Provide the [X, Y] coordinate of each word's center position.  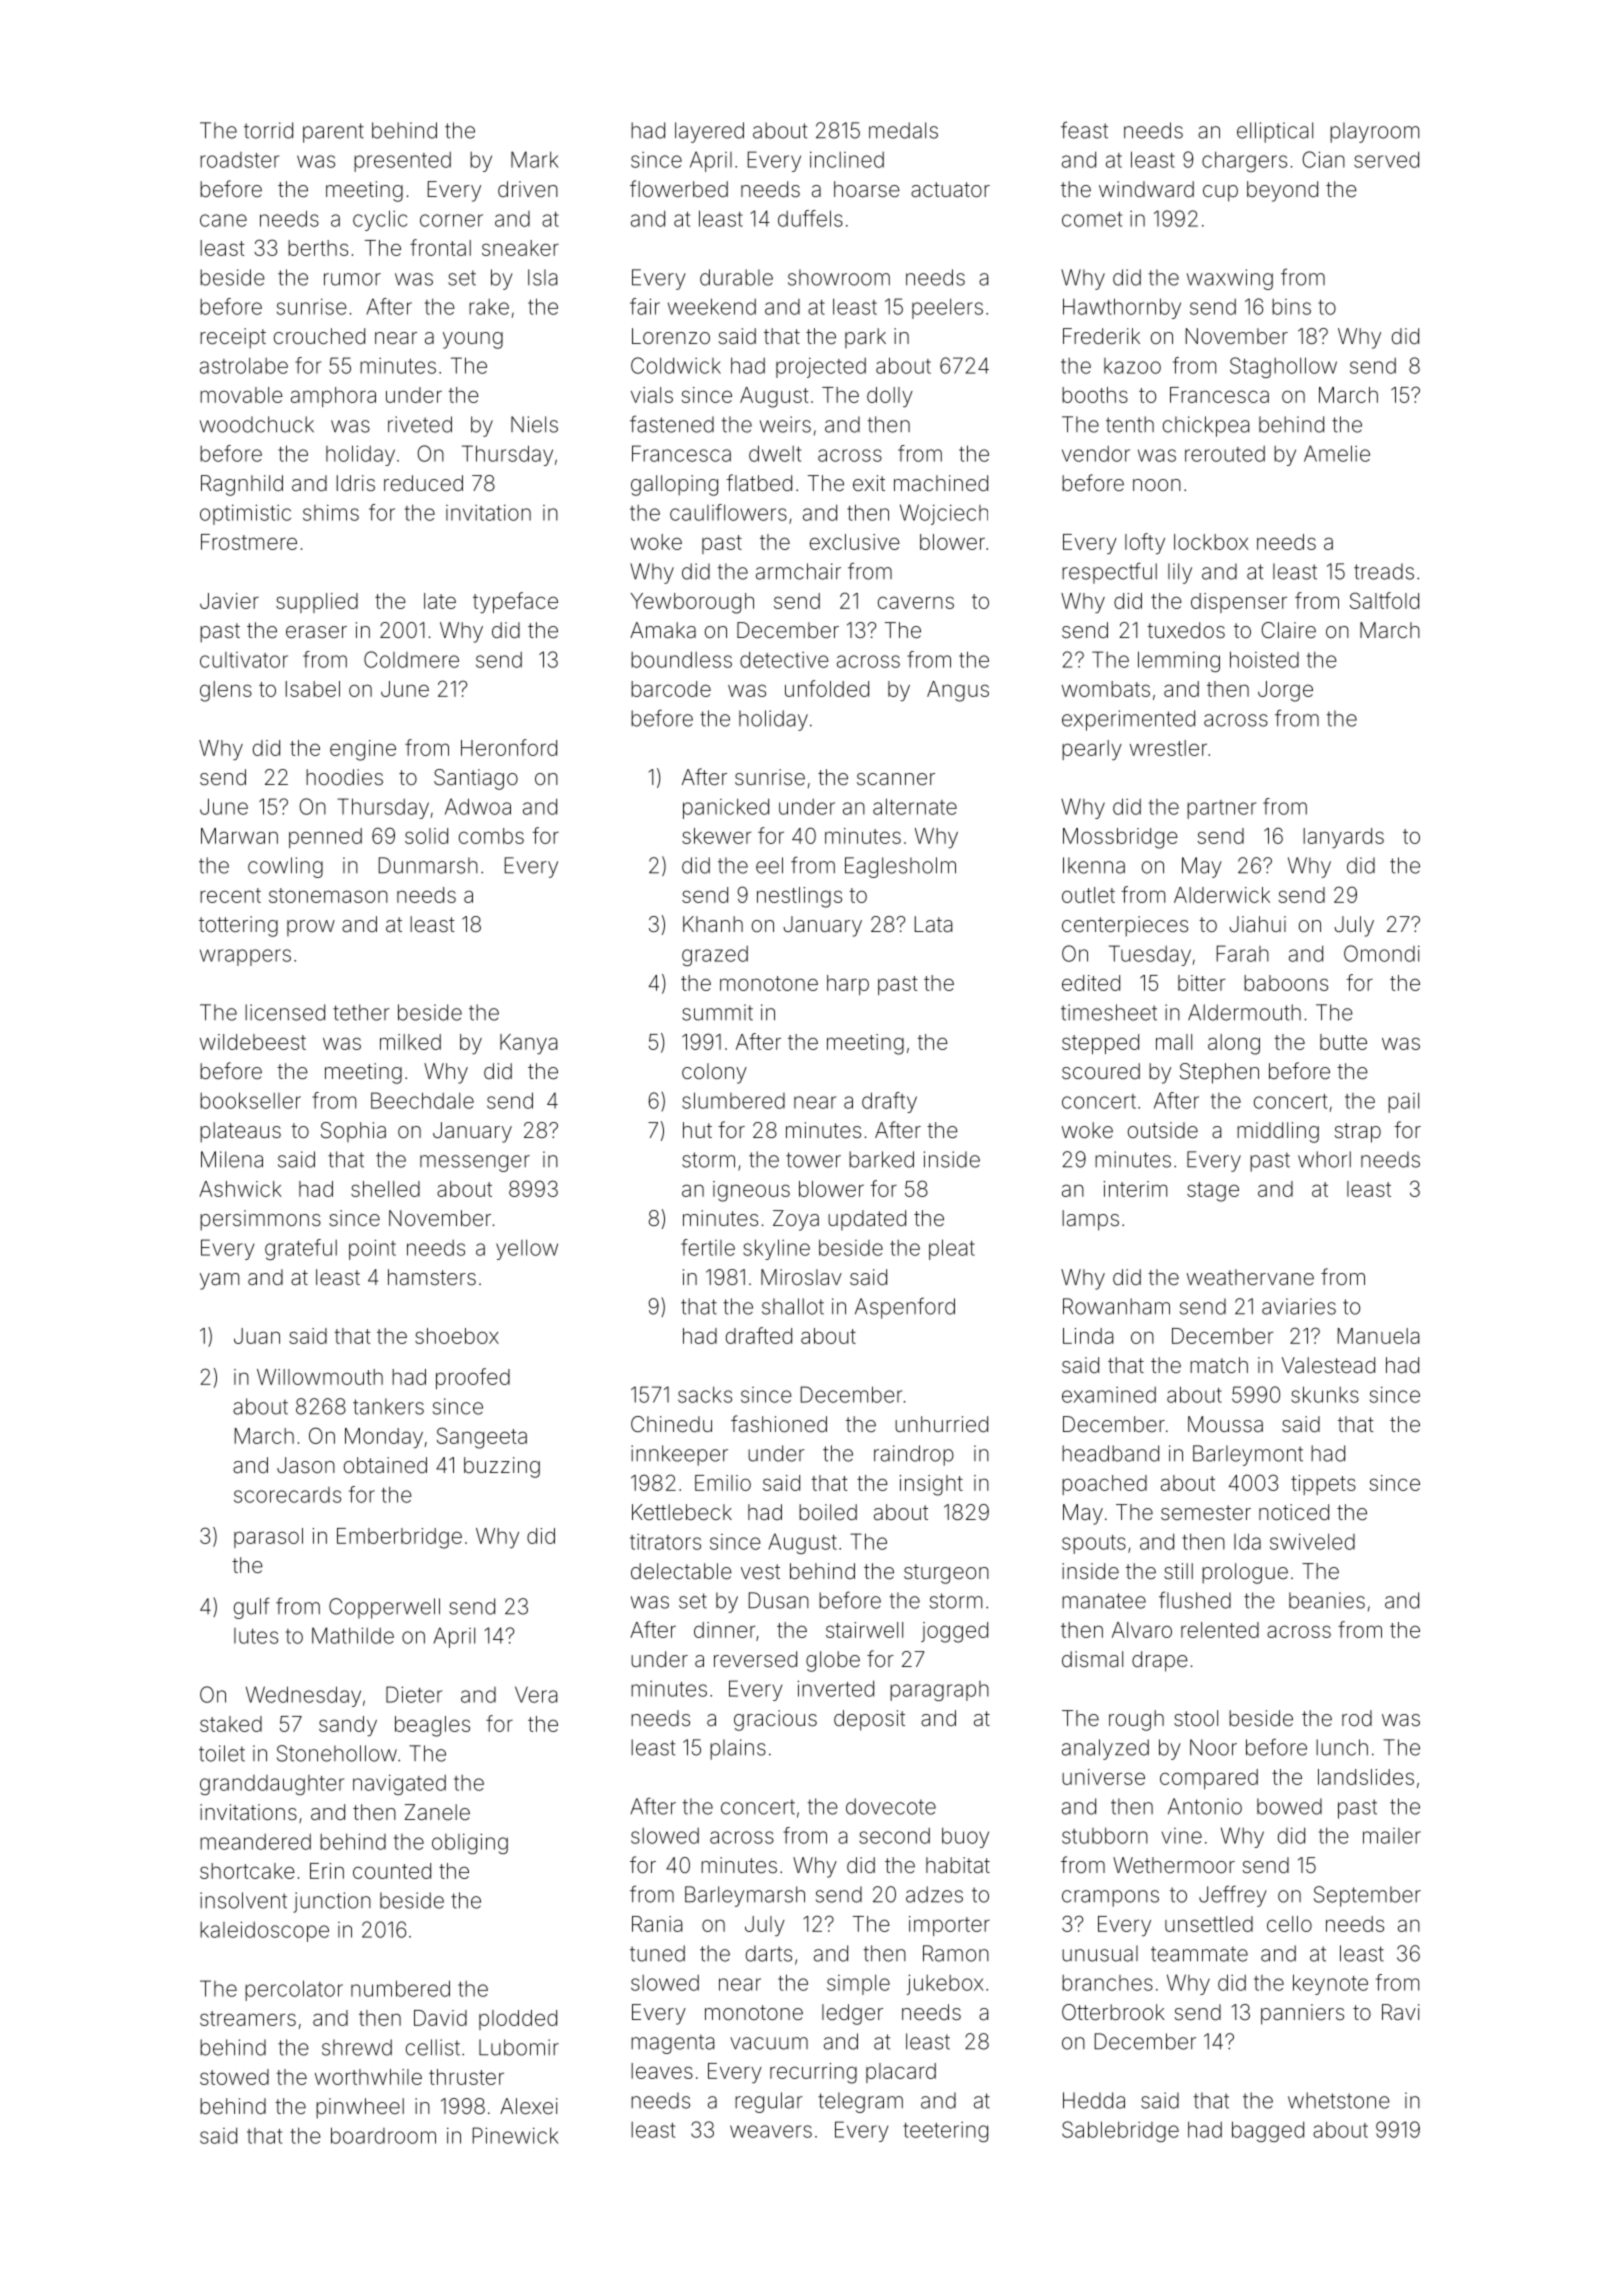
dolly [890, 397]
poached [1104, 1485]
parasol [268, 1538]
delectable [681, 1571]
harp [848, 985]
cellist [433, 2047]
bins [1291, 307]
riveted [420, 424]
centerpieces [1125, 926]
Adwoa [478, 806]
